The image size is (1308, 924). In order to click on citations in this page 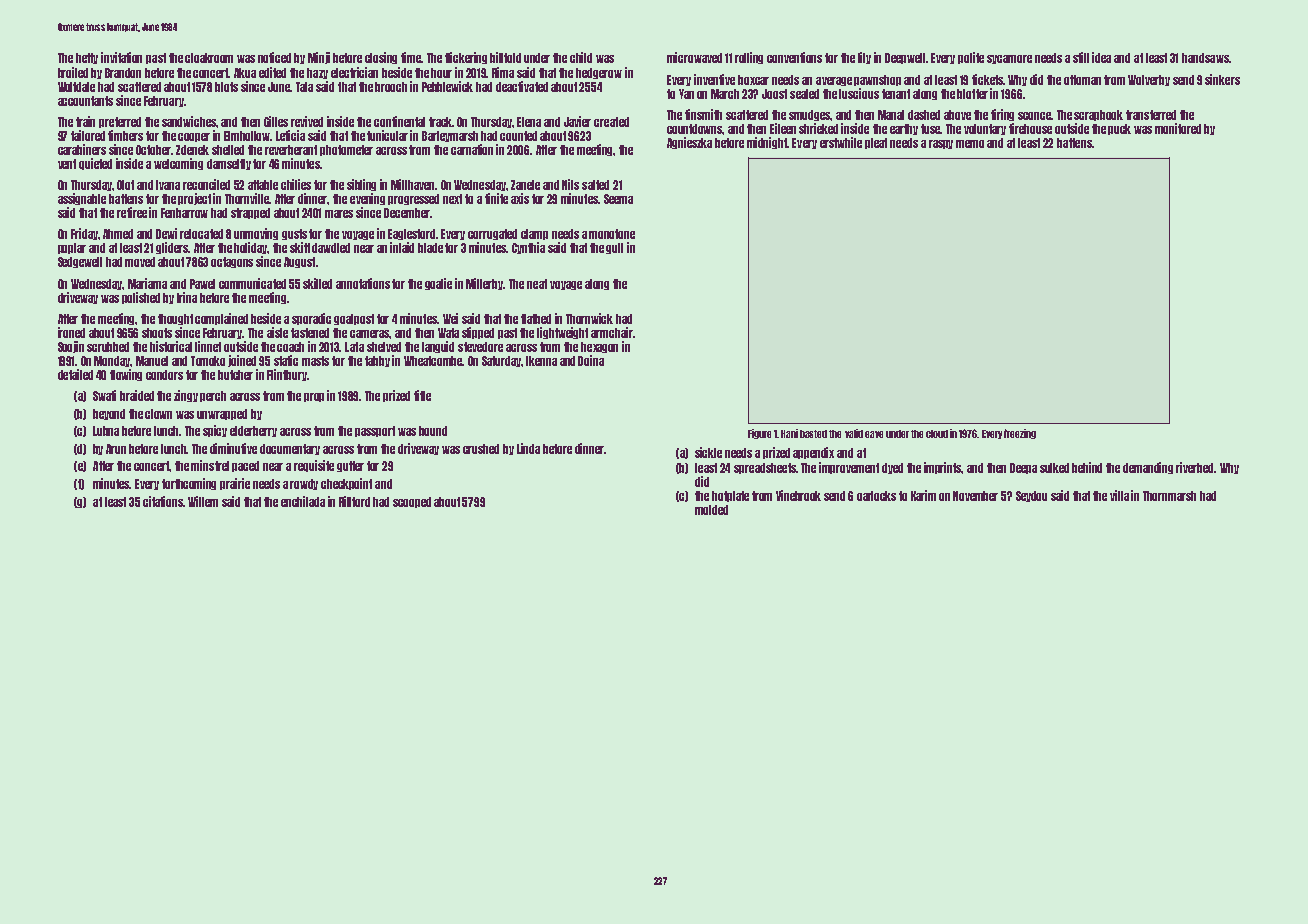, I will do `click(163, 501)`.
